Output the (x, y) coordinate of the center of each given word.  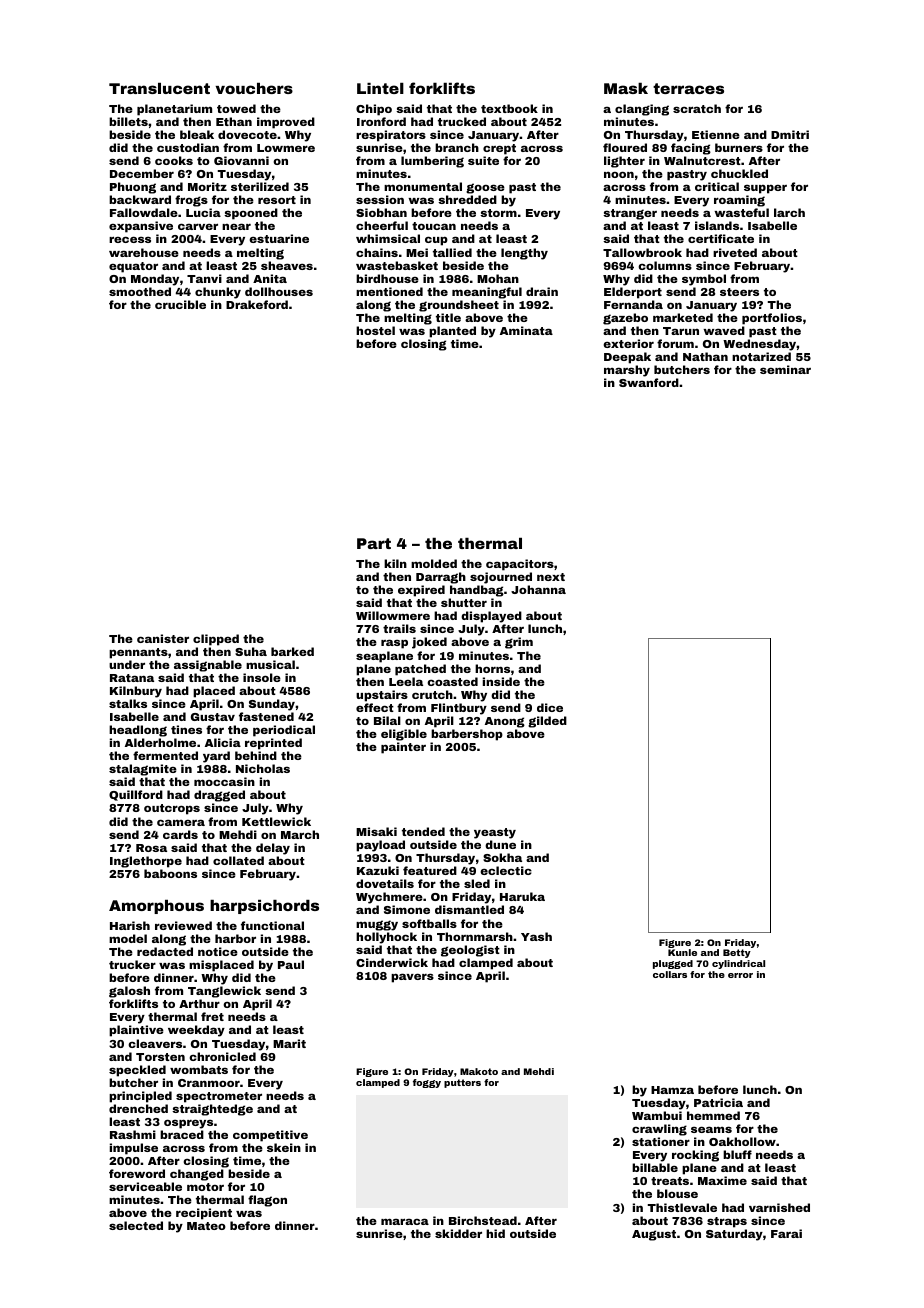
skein (284, 1147)
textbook (509, 108)
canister (163, 638)
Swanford (649, 382)
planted (452, 332)
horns (492, 668)
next (551, 577)
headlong (138, 731)
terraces (688, 88)
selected (136, 1225)
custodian (188, 147)
